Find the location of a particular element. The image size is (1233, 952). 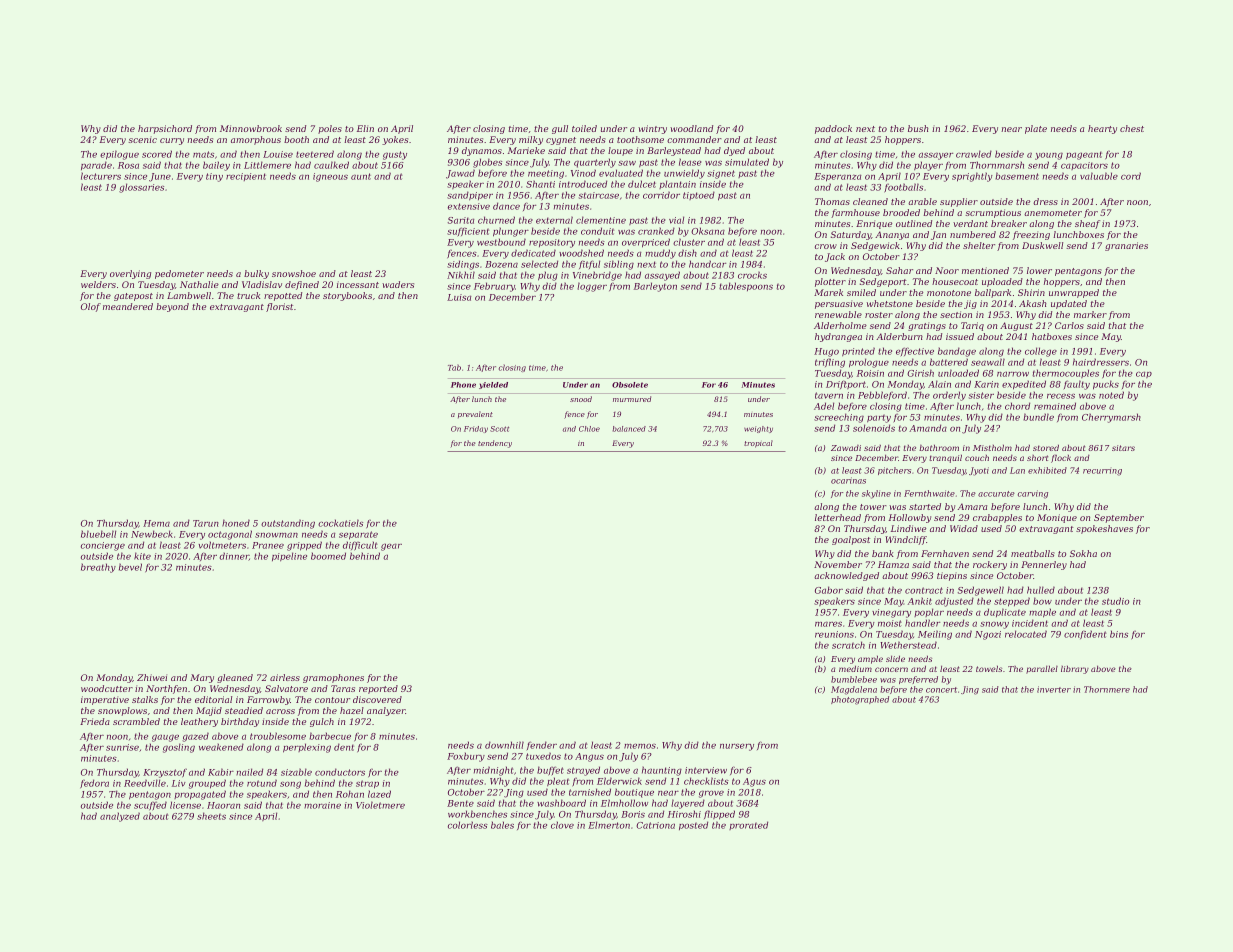

Zhiwei is located at coordinates (152, 677).
